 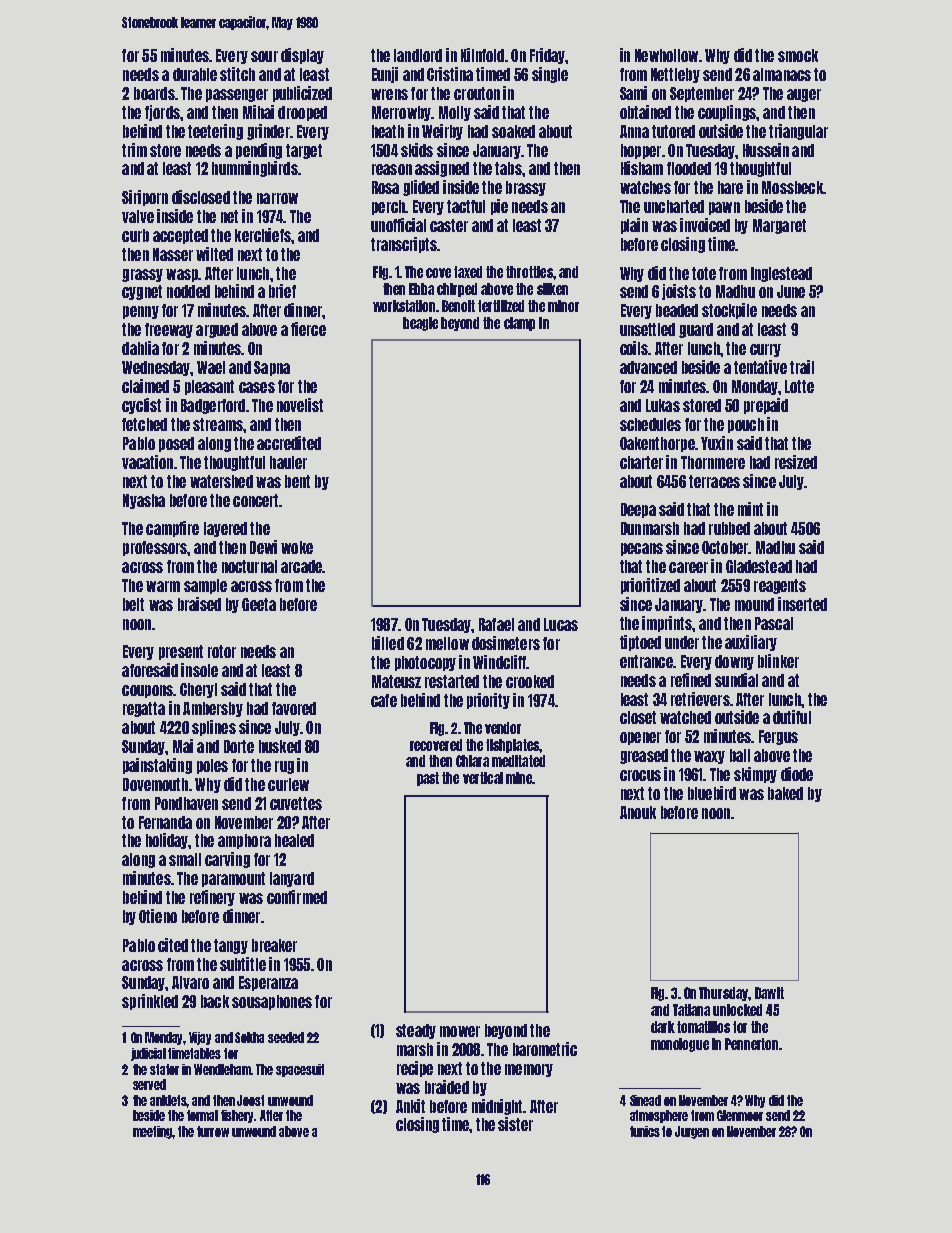 I want to click on fjords, so click(x=162, y=113).
